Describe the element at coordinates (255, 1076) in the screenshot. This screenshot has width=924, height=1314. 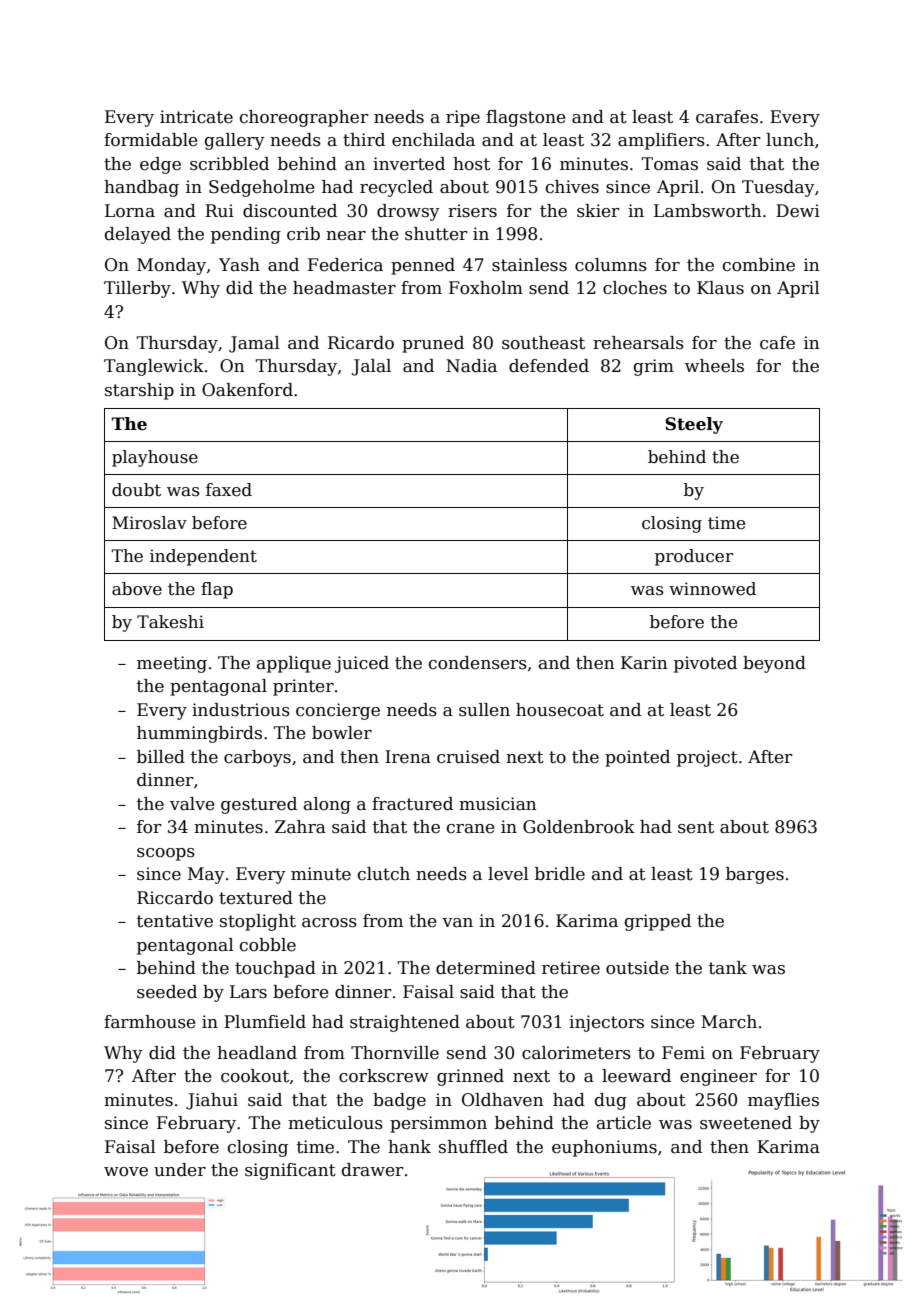
I see `cookout` at that location.
